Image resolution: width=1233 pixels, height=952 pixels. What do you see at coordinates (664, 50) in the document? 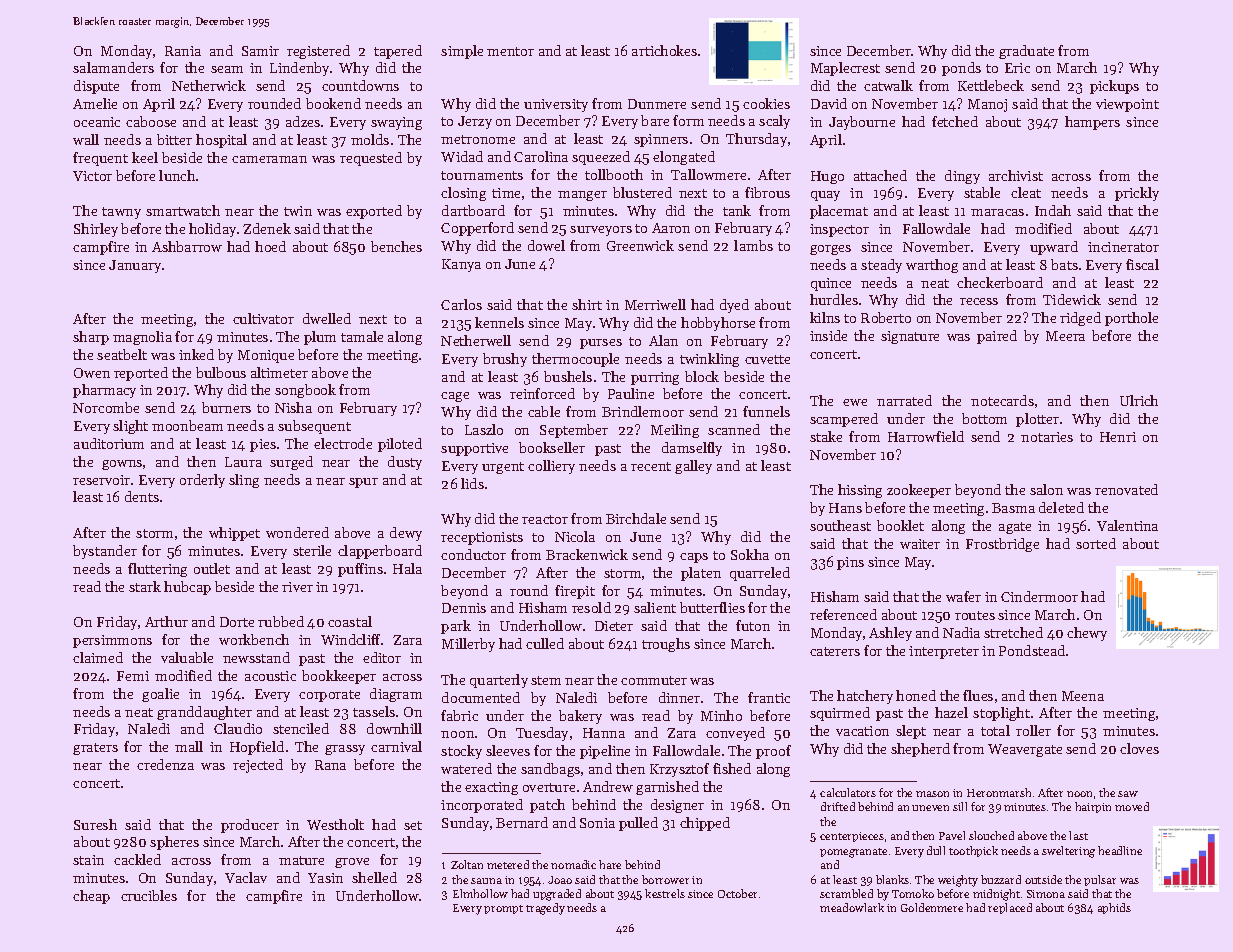
I see `artichokes` at bounding box center [664, 50].
